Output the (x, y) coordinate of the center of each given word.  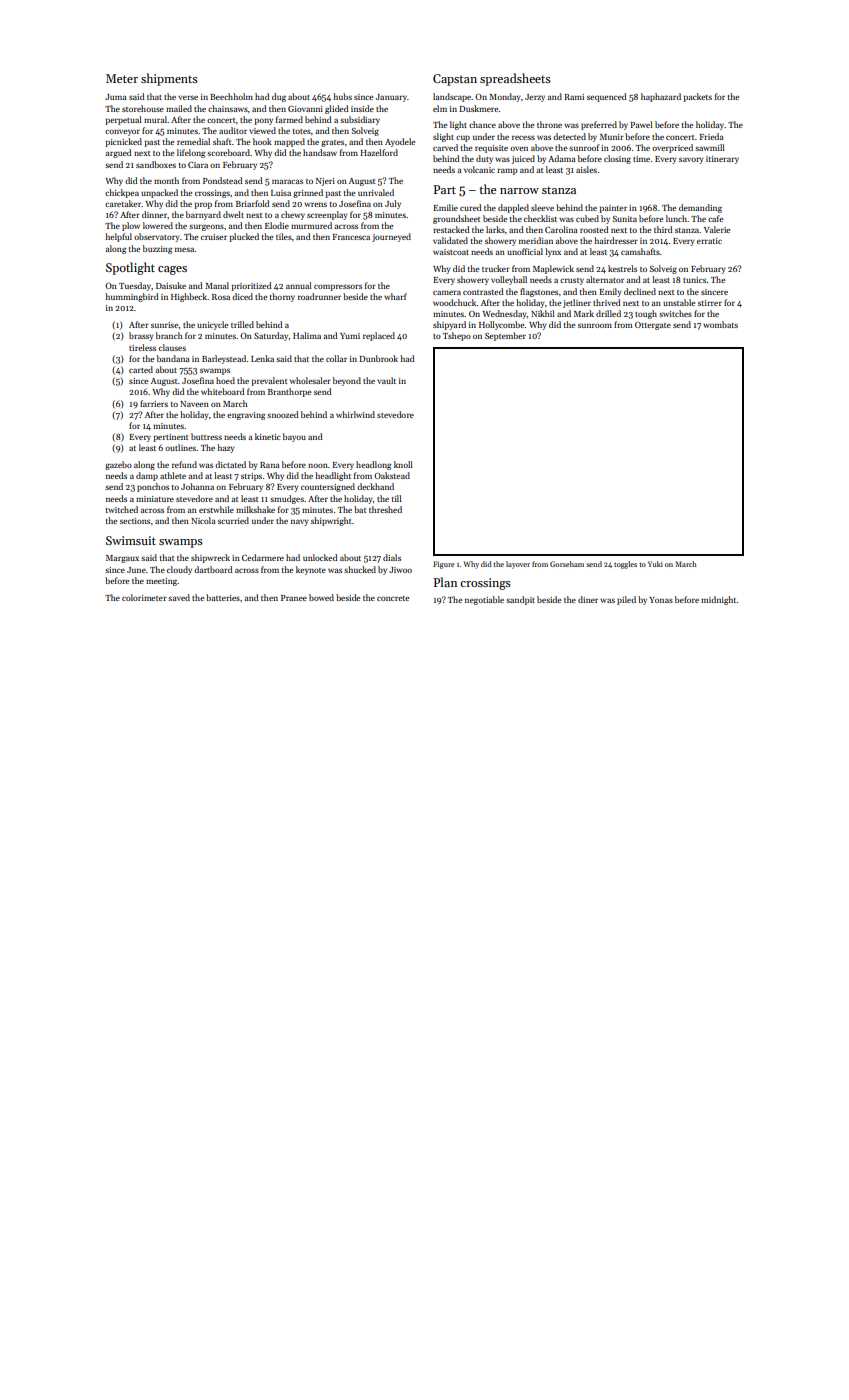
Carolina (561, 229)
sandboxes (156, 164)
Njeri (325, 182)
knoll (403, 464)
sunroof (584, 147)
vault (386, 380)
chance (482, 124)
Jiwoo (400, 570)
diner (588, 599)
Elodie (277, 225)
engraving (246, 416)
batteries (223, 597)
